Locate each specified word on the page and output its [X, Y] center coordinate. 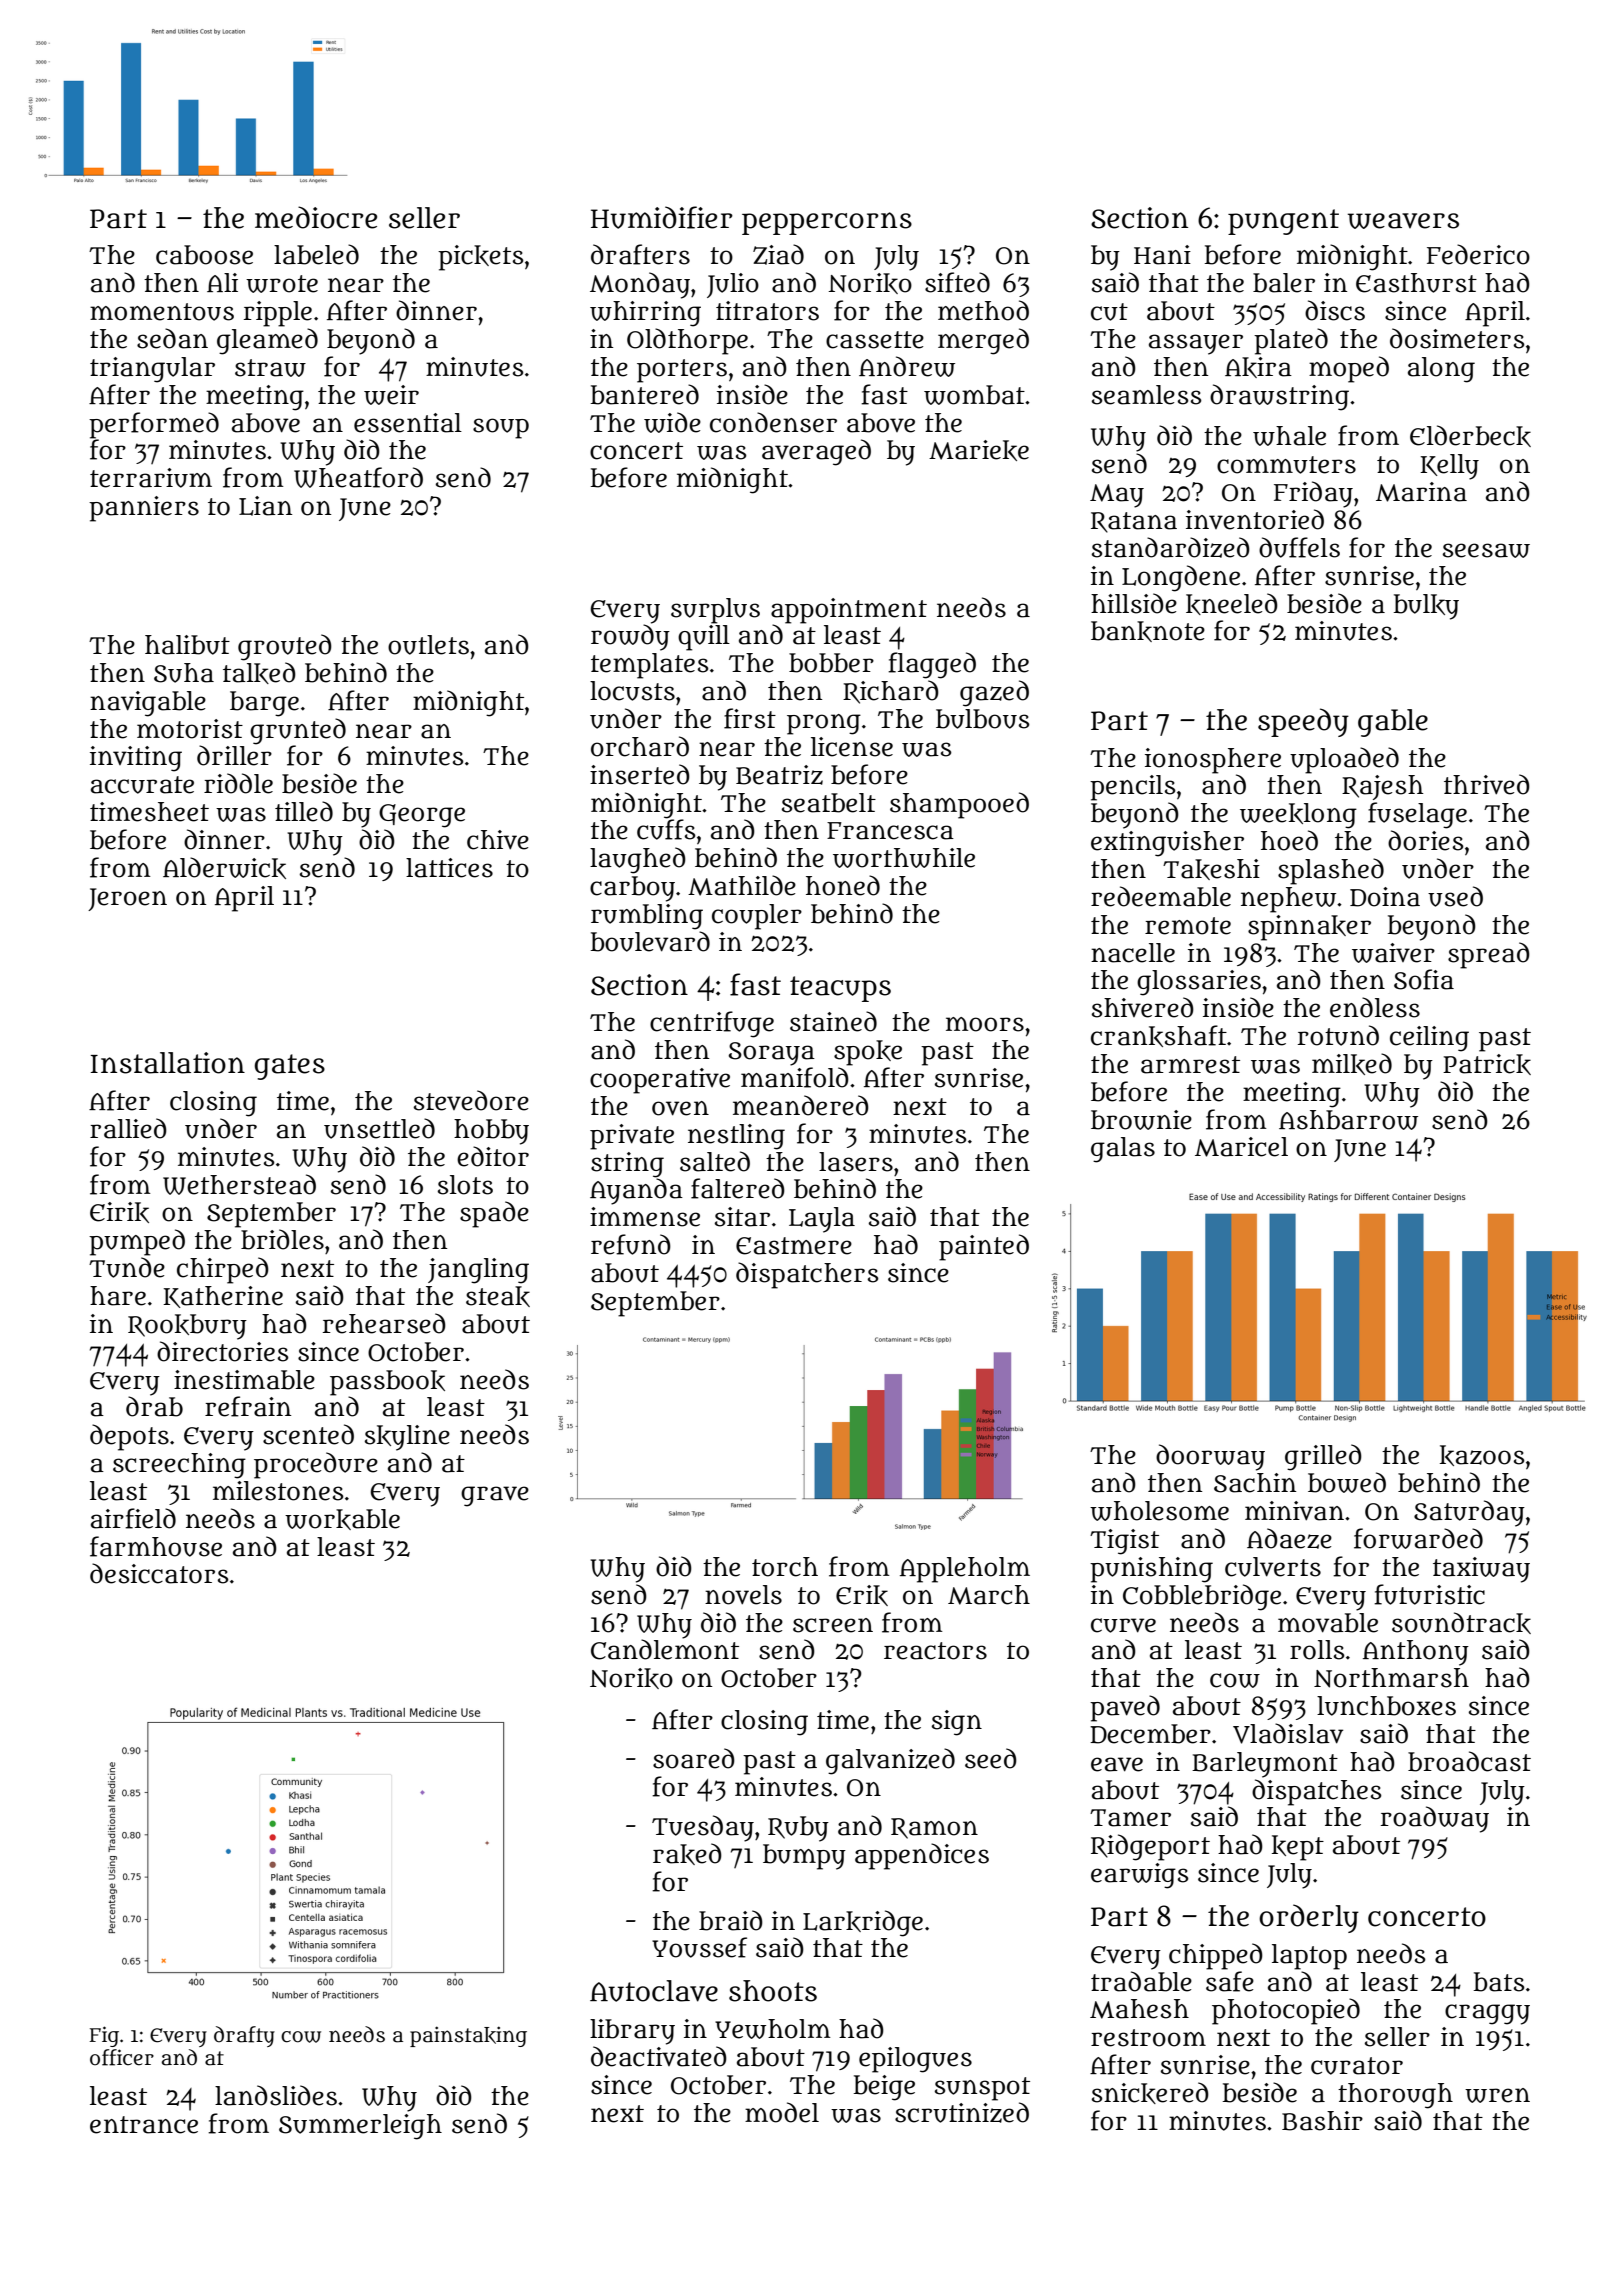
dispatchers [807, 1275]
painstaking [468, 2036]
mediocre [316, 217]
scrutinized [962, 2112]
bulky [1426, 607]
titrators [767, 311]
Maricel [1241, 1147]
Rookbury [187, 1327]
